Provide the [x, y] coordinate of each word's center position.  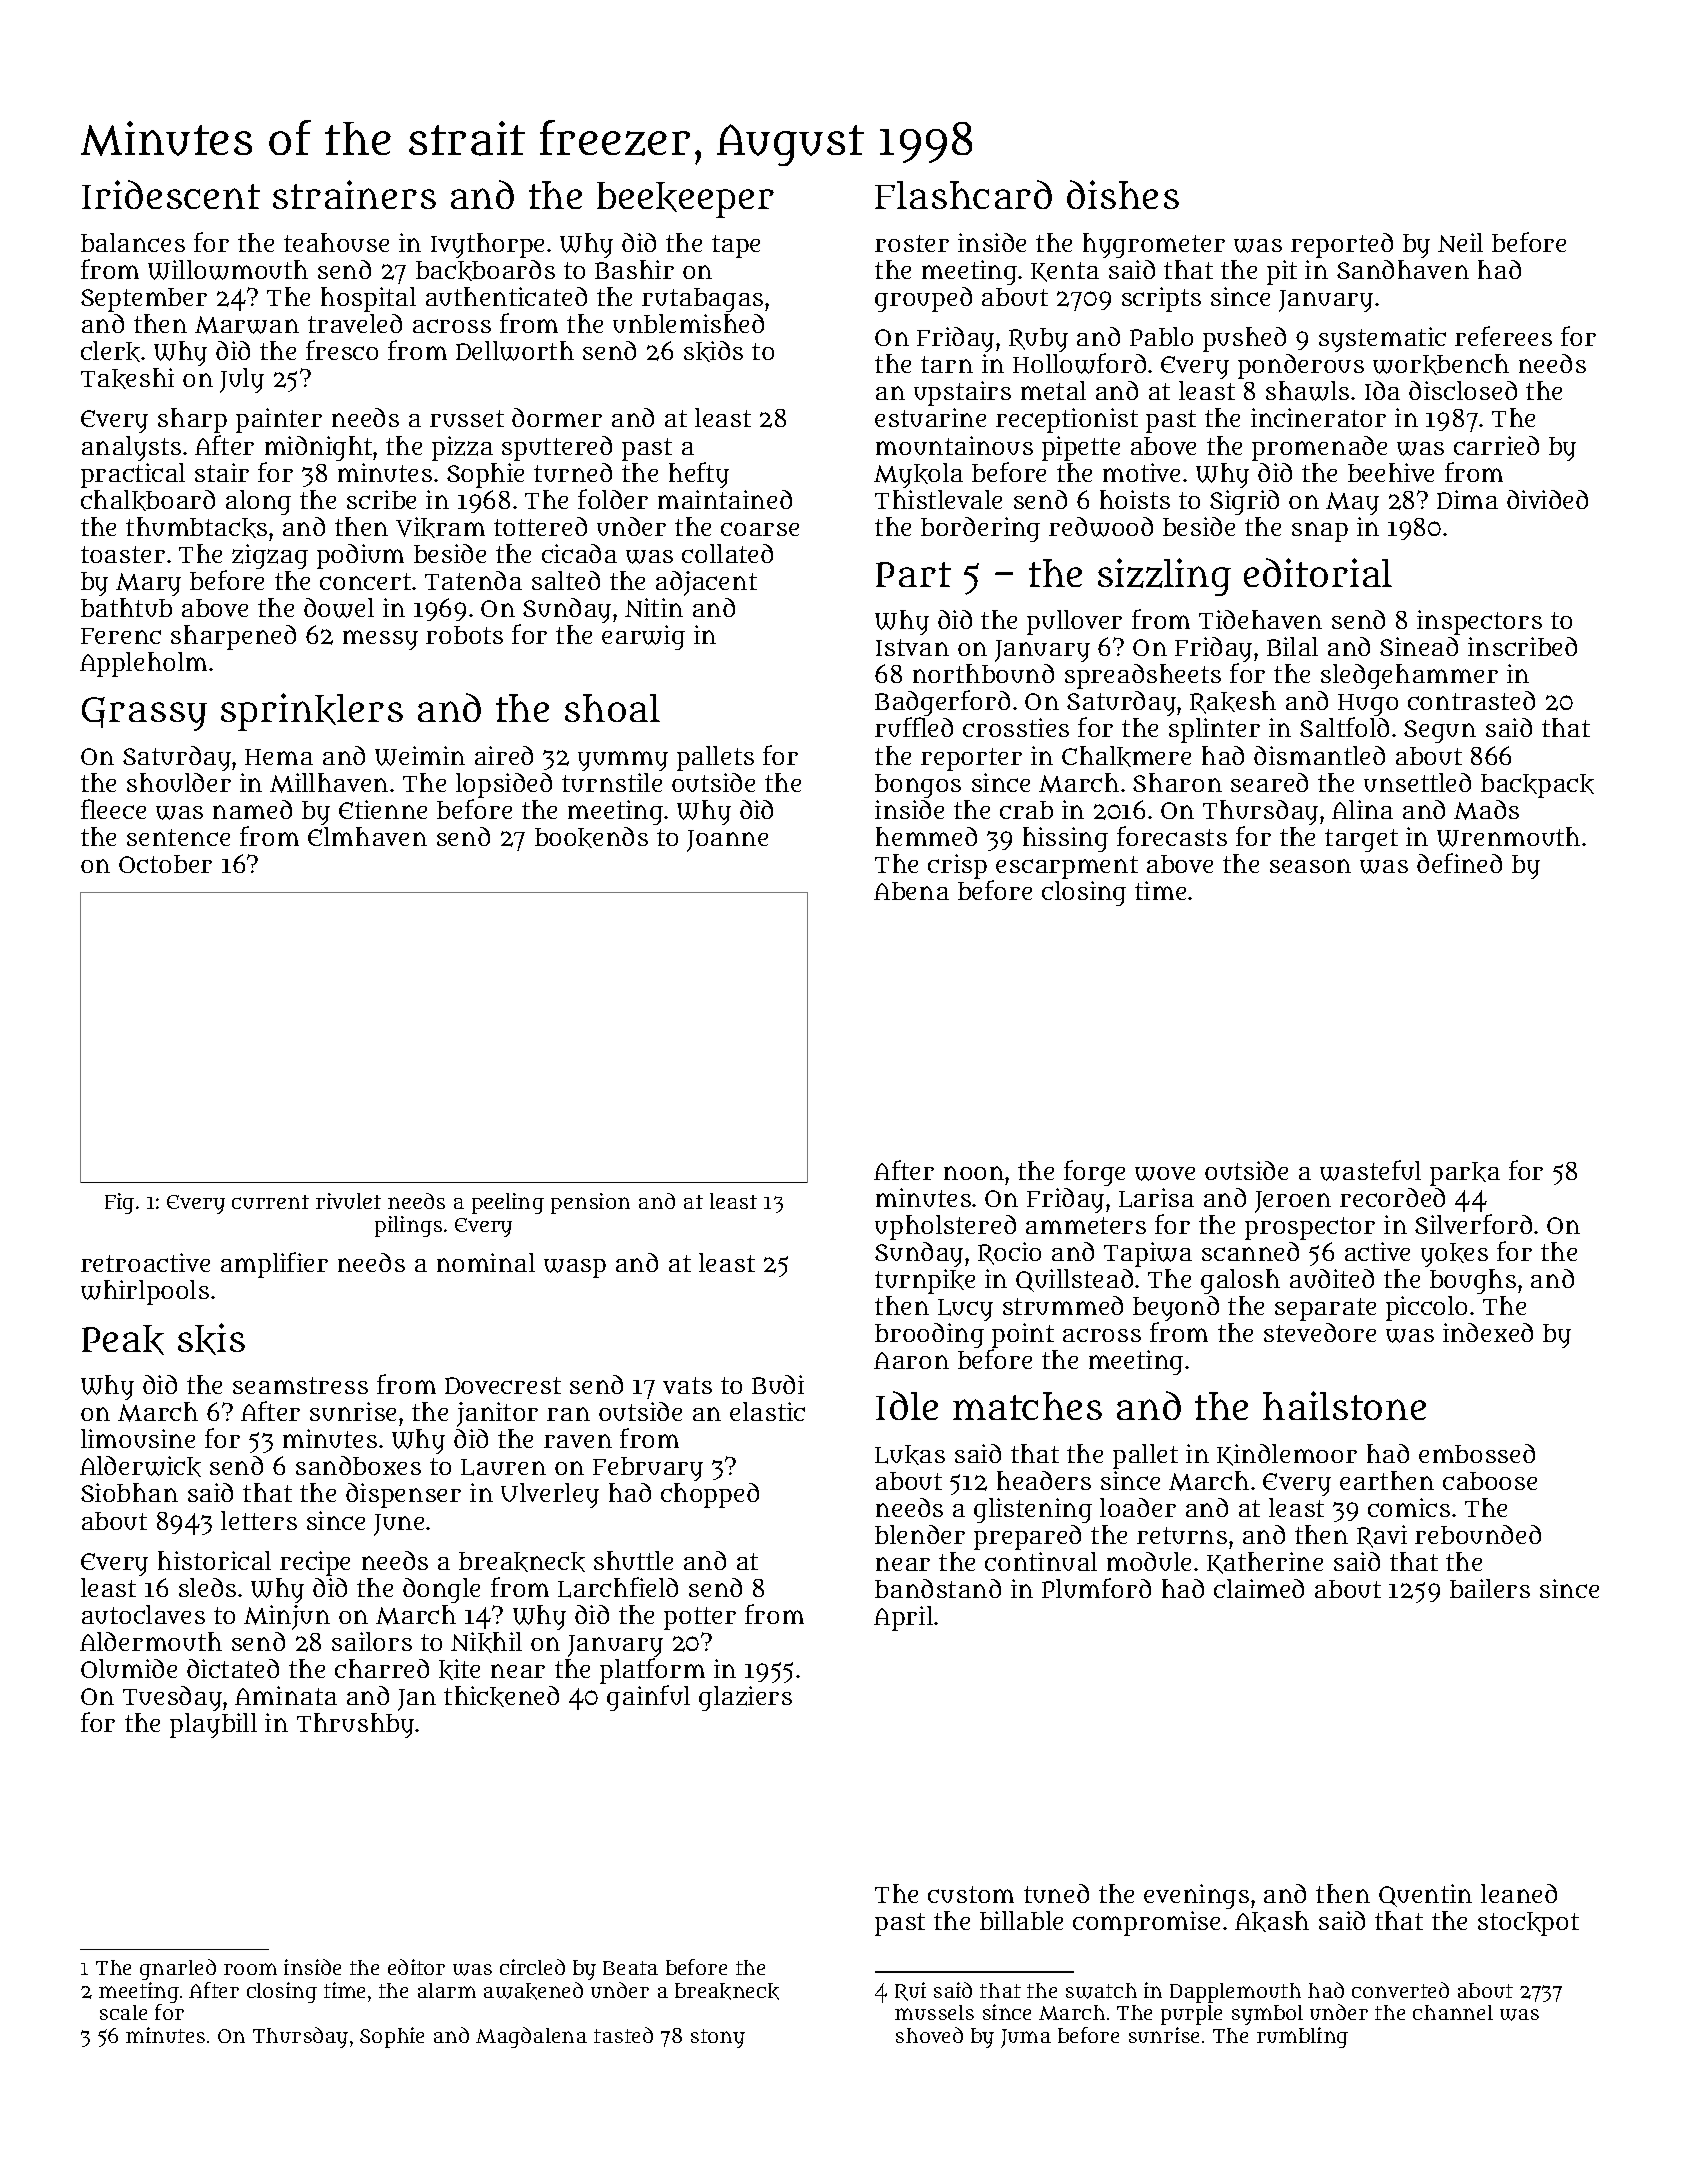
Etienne [383, 809]
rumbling [1302, 2037]
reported [1342, 245]
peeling [508, 1203]
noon [974, 1173]
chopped [710, 1495]
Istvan [912, 647]
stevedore [1320, 1332]
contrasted [1471, 700]
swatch [1101, 1991]
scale [123, 2012]
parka [1465, 1174]
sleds [207, 1587]
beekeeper [685, 200]
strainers [354, 194]
